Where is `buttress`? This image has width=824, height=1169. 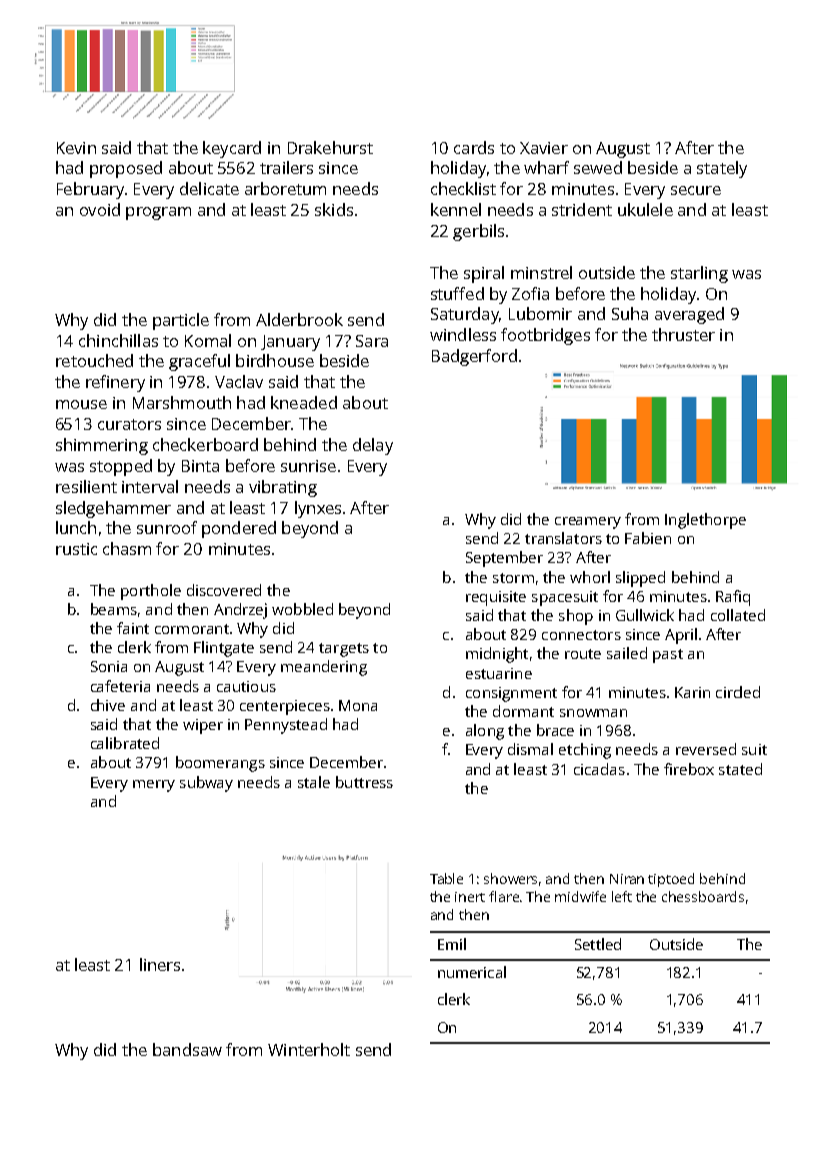
buttress is located at coordinates (364, 782).
